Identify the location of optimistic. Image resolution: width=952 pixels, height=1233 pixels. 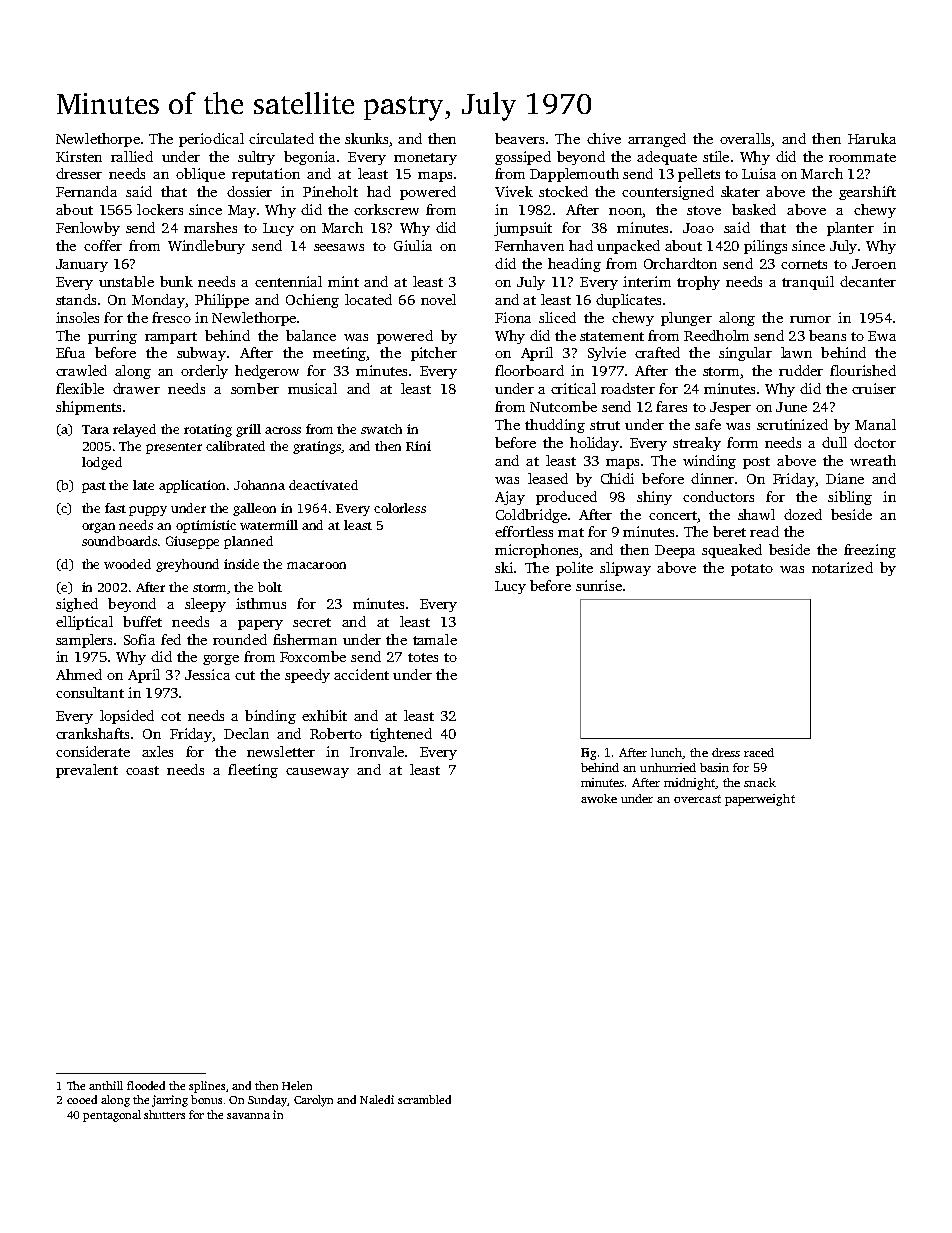
(206, 526).
